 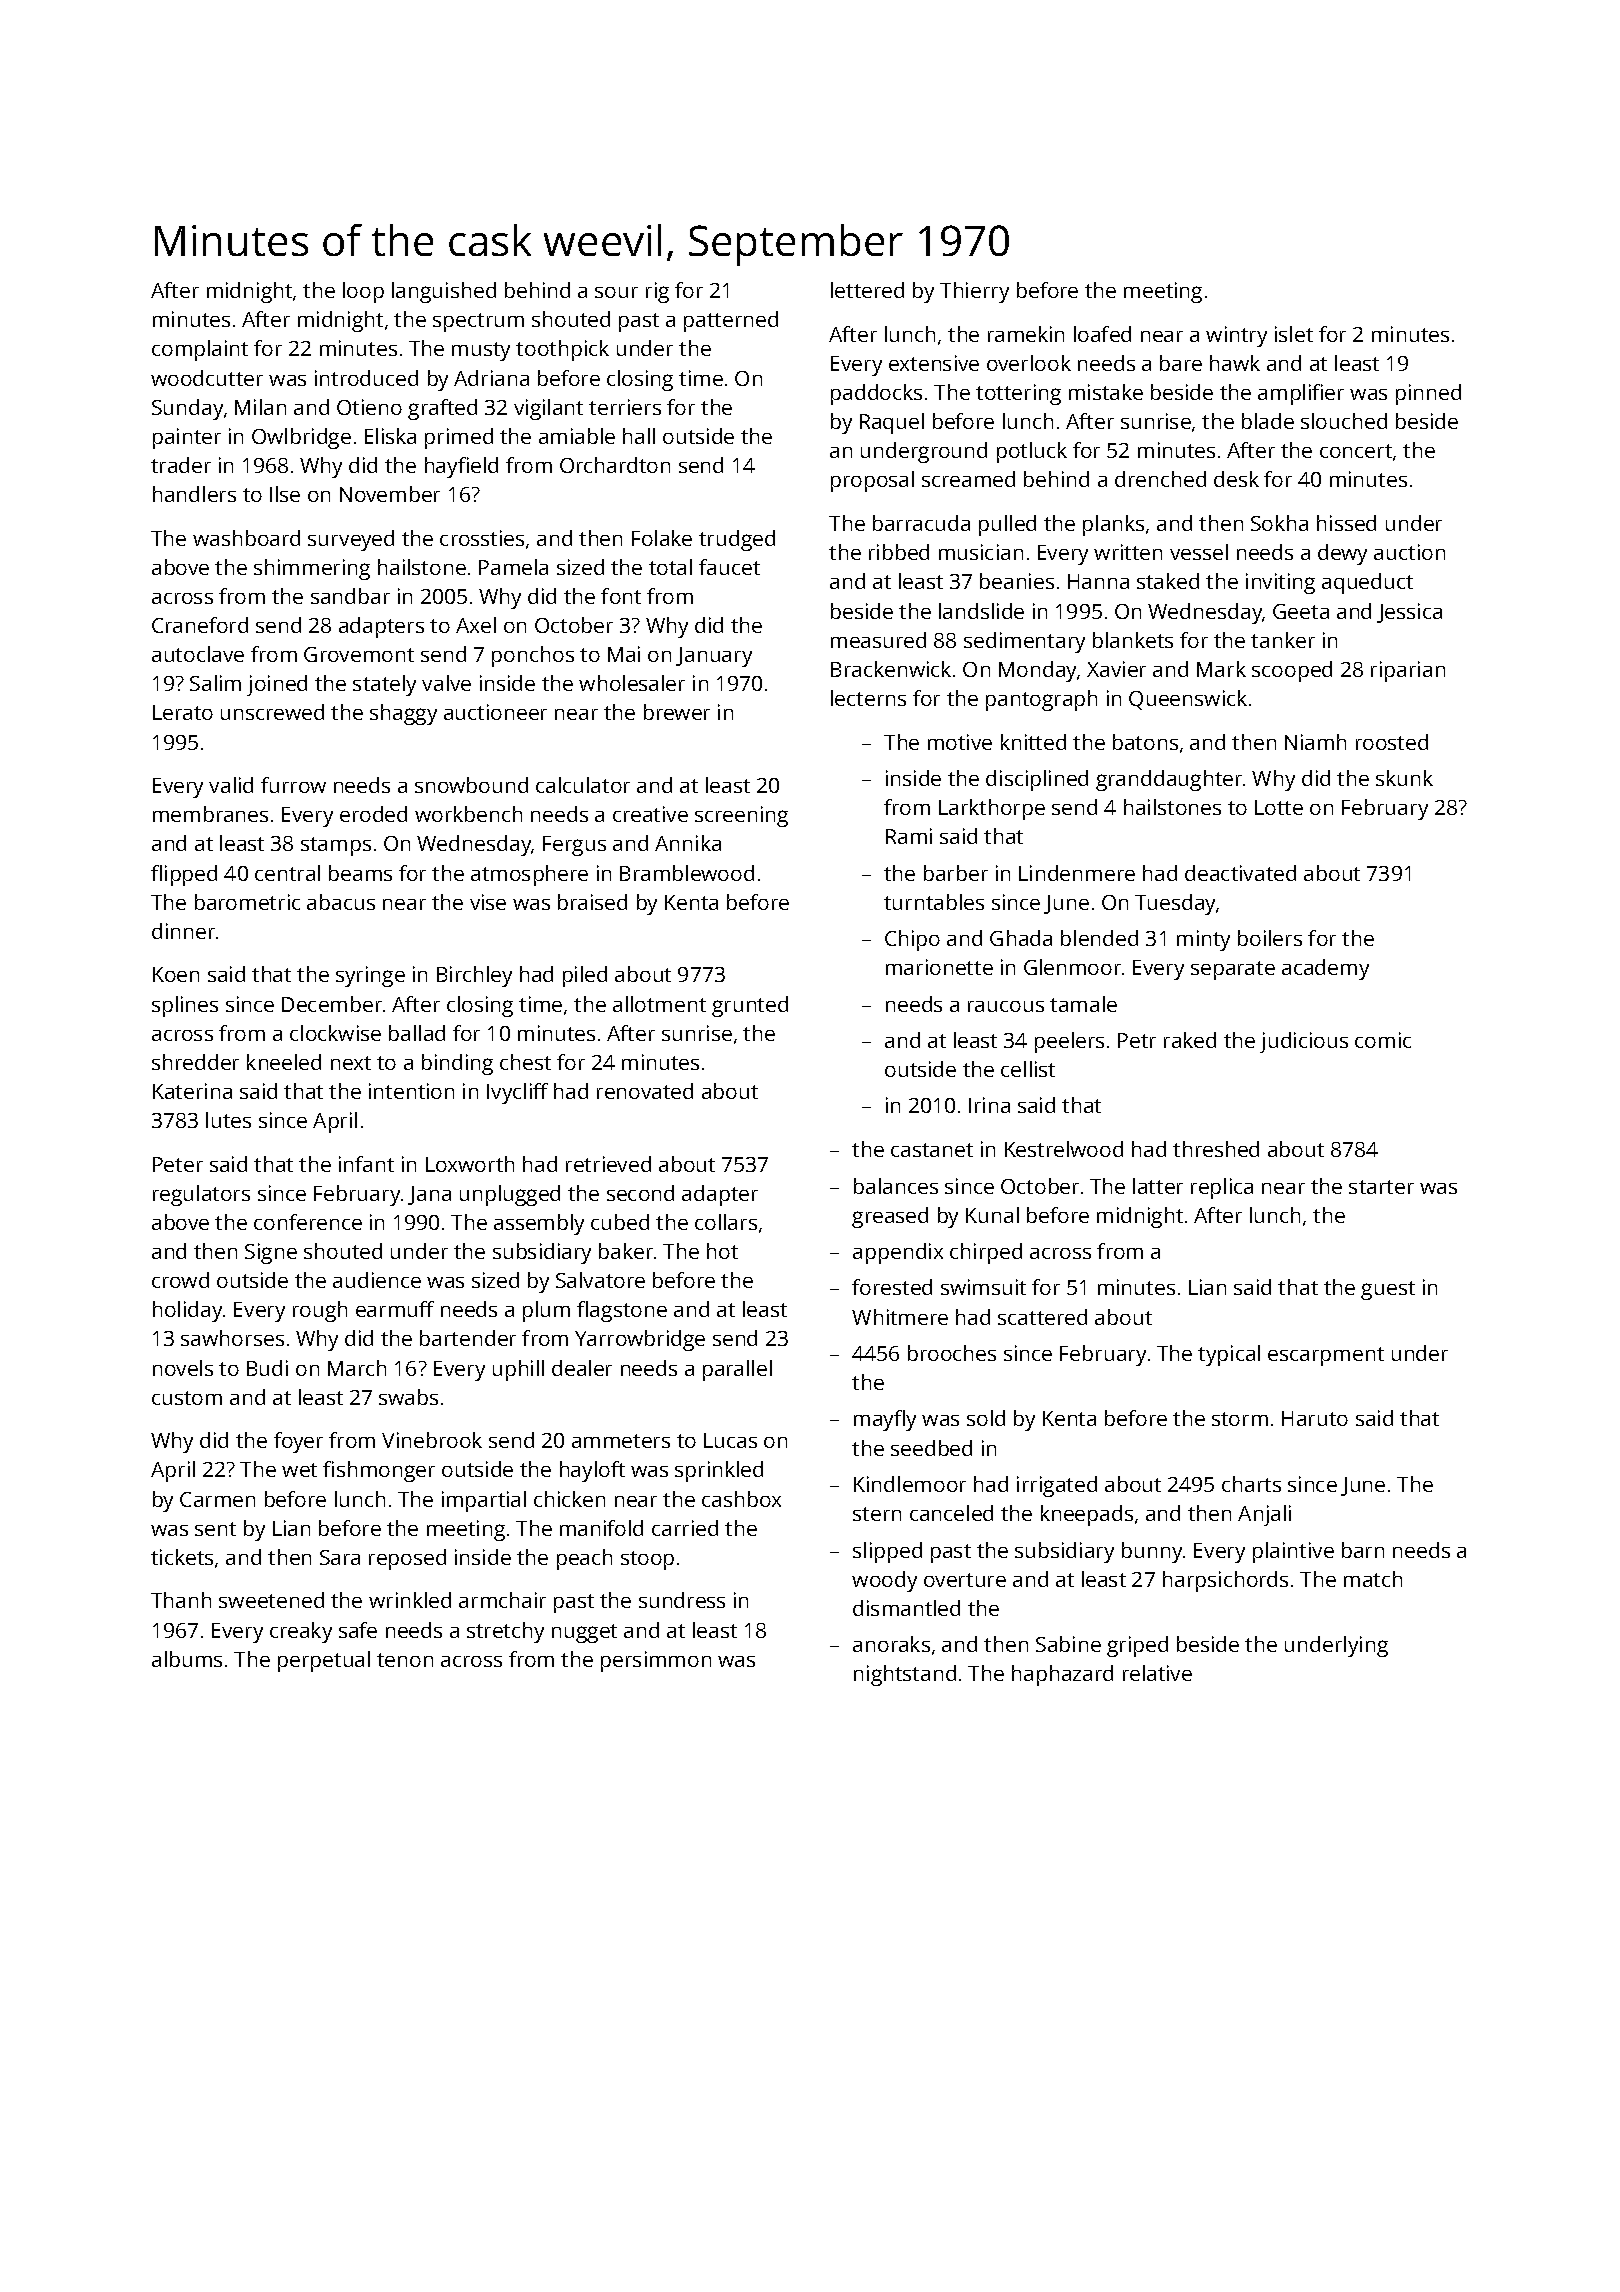 What do you see at coordinates (184, 875) in the image?
I see `flipped` at bounding box center [184, 875].
